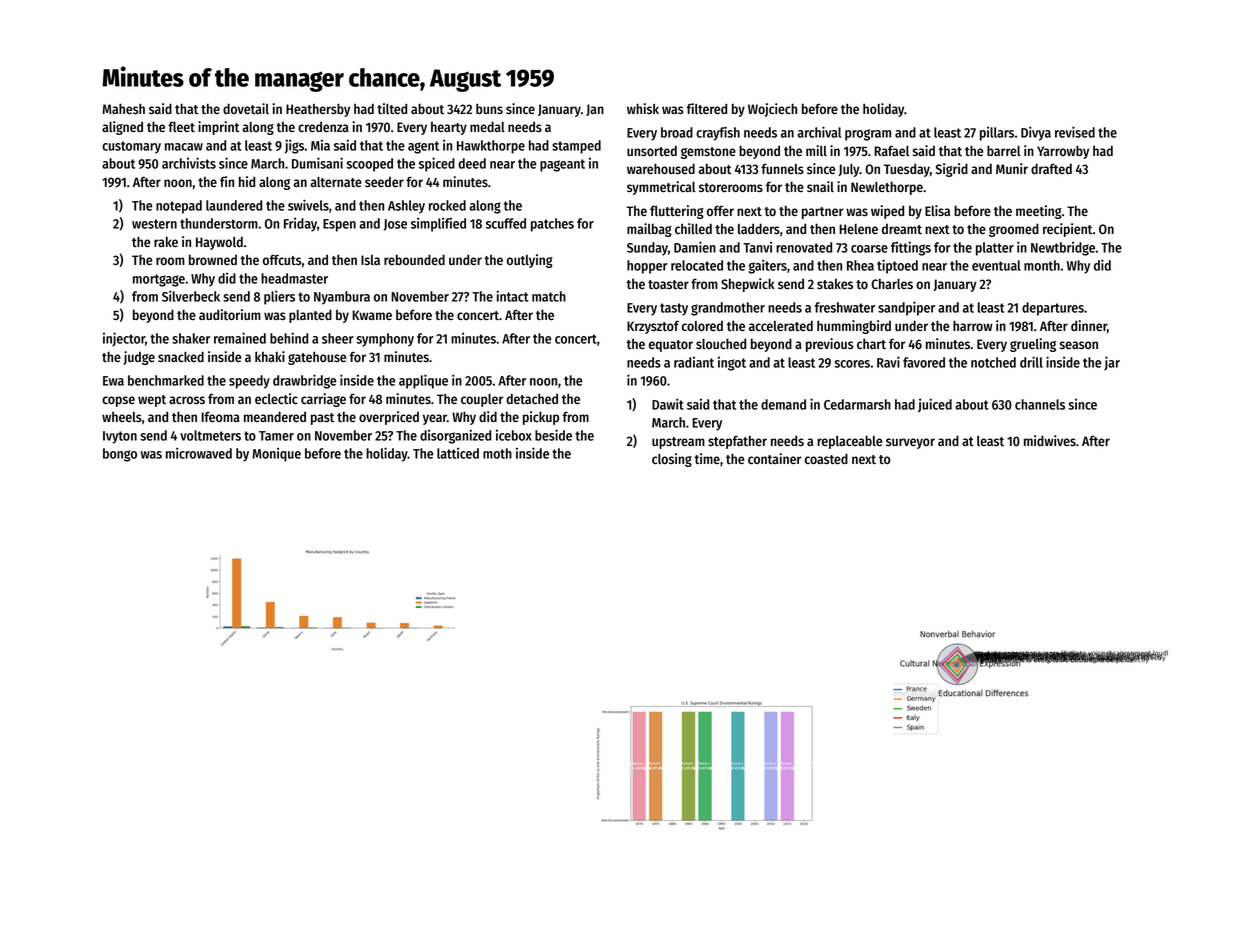 This screenshot has width=1233, height=952. What do you see at coordinates (213, 260) in the screenshot?
I see `browned` at bounding box center [213, 260].
